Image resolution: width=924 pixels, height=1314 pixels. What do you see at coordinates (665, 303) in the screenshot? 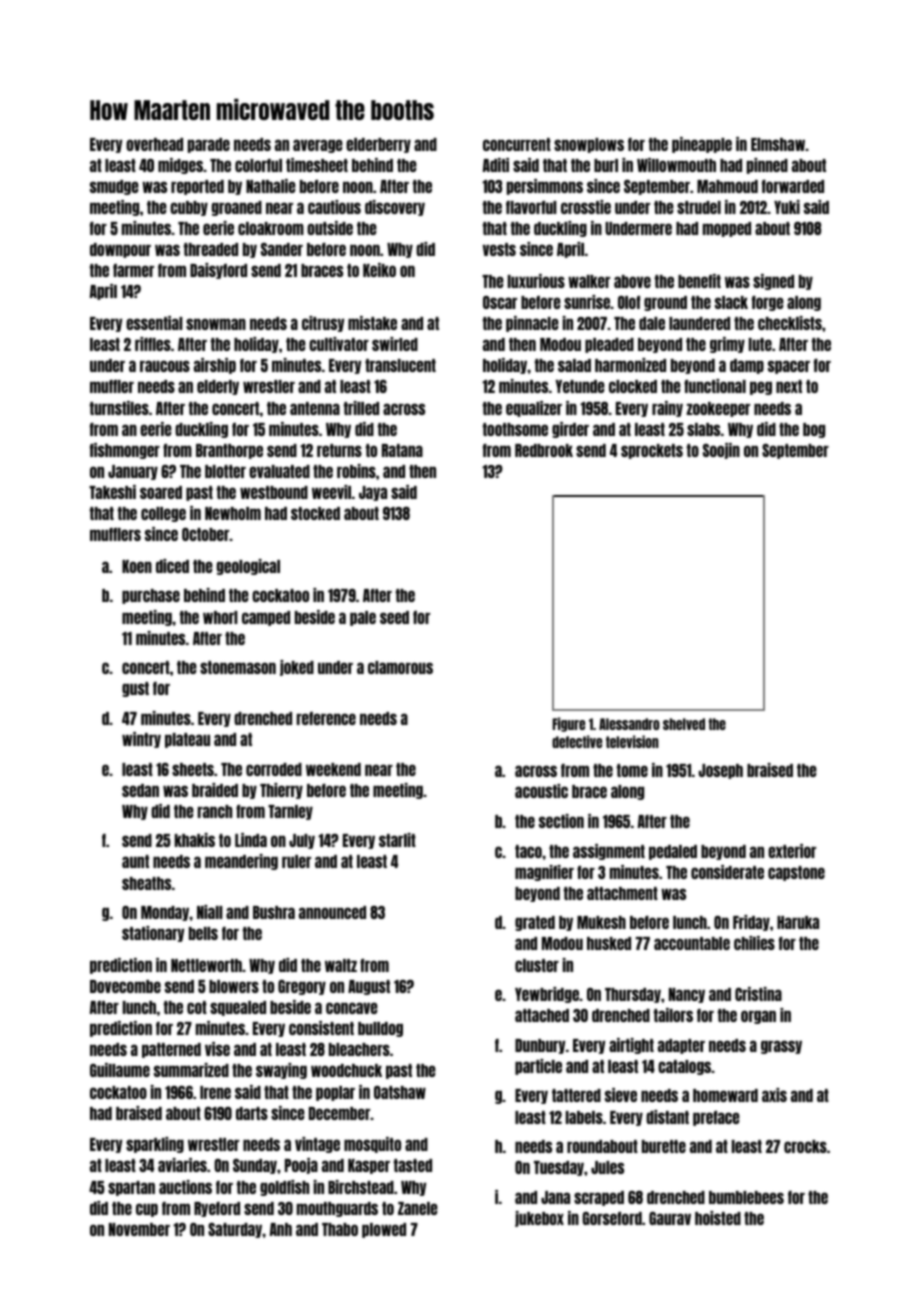
I see `ground` at bounding box center [665, 303].
